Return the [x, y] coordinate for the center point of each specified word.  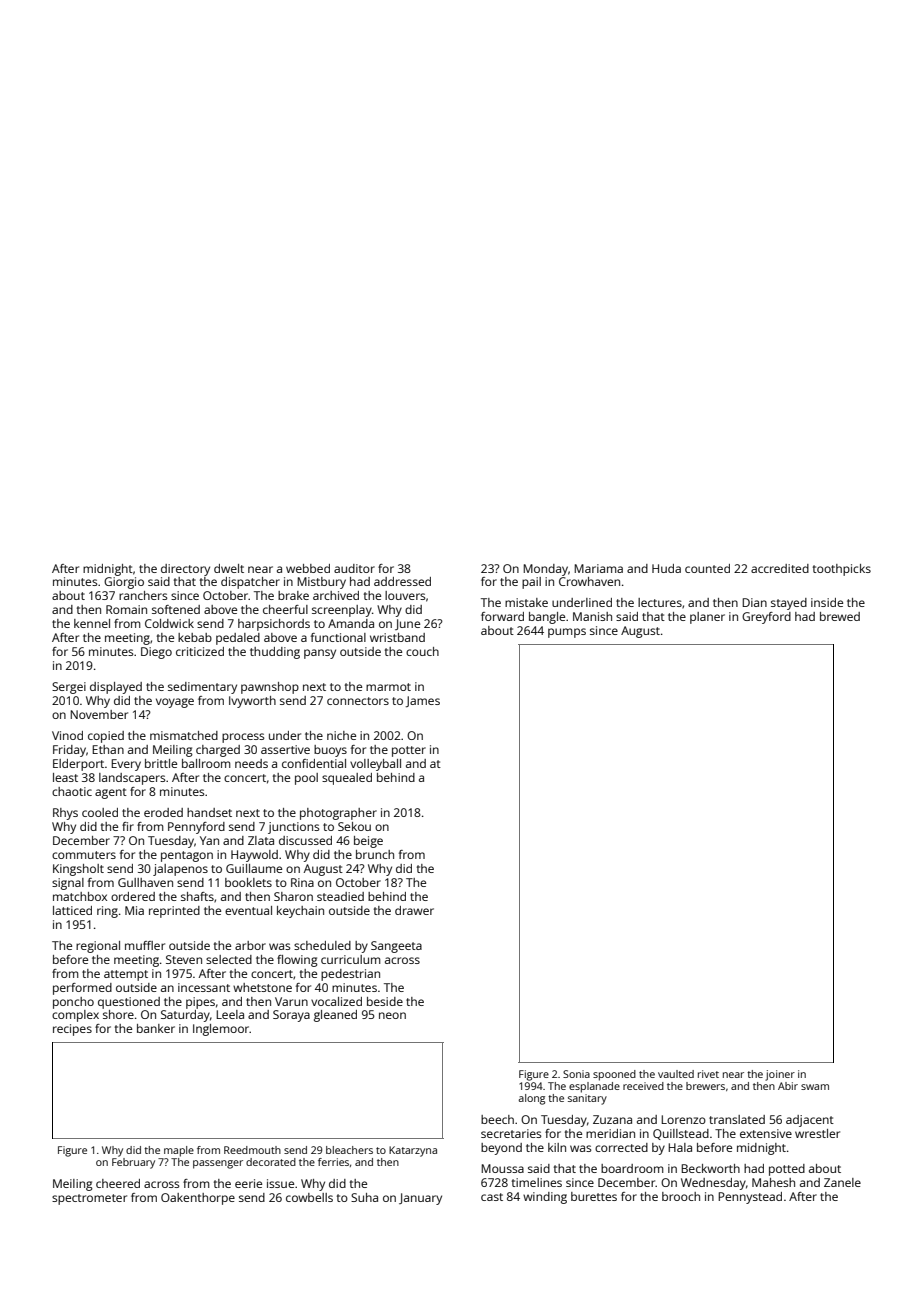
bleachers [349, 1150]
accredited [780, 568]
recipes [72, 1030]
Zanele [842, 1182]
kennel [92, 623]
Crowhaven [589, 581]
